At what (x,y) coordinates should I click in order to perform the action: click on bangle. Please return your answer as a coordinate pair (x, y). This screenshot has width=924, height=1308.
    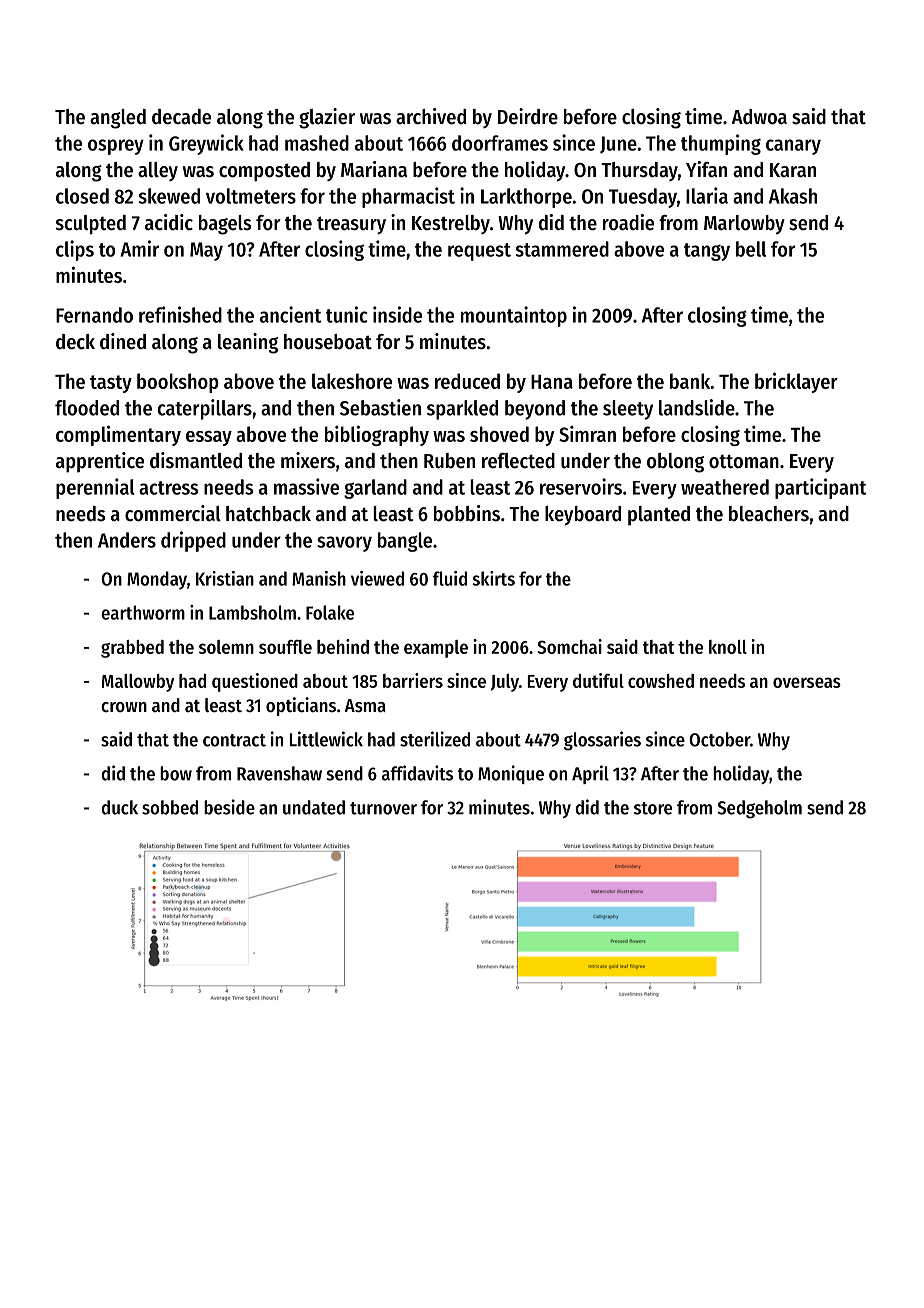
    Looking at the image, I should click on (405, 542).
